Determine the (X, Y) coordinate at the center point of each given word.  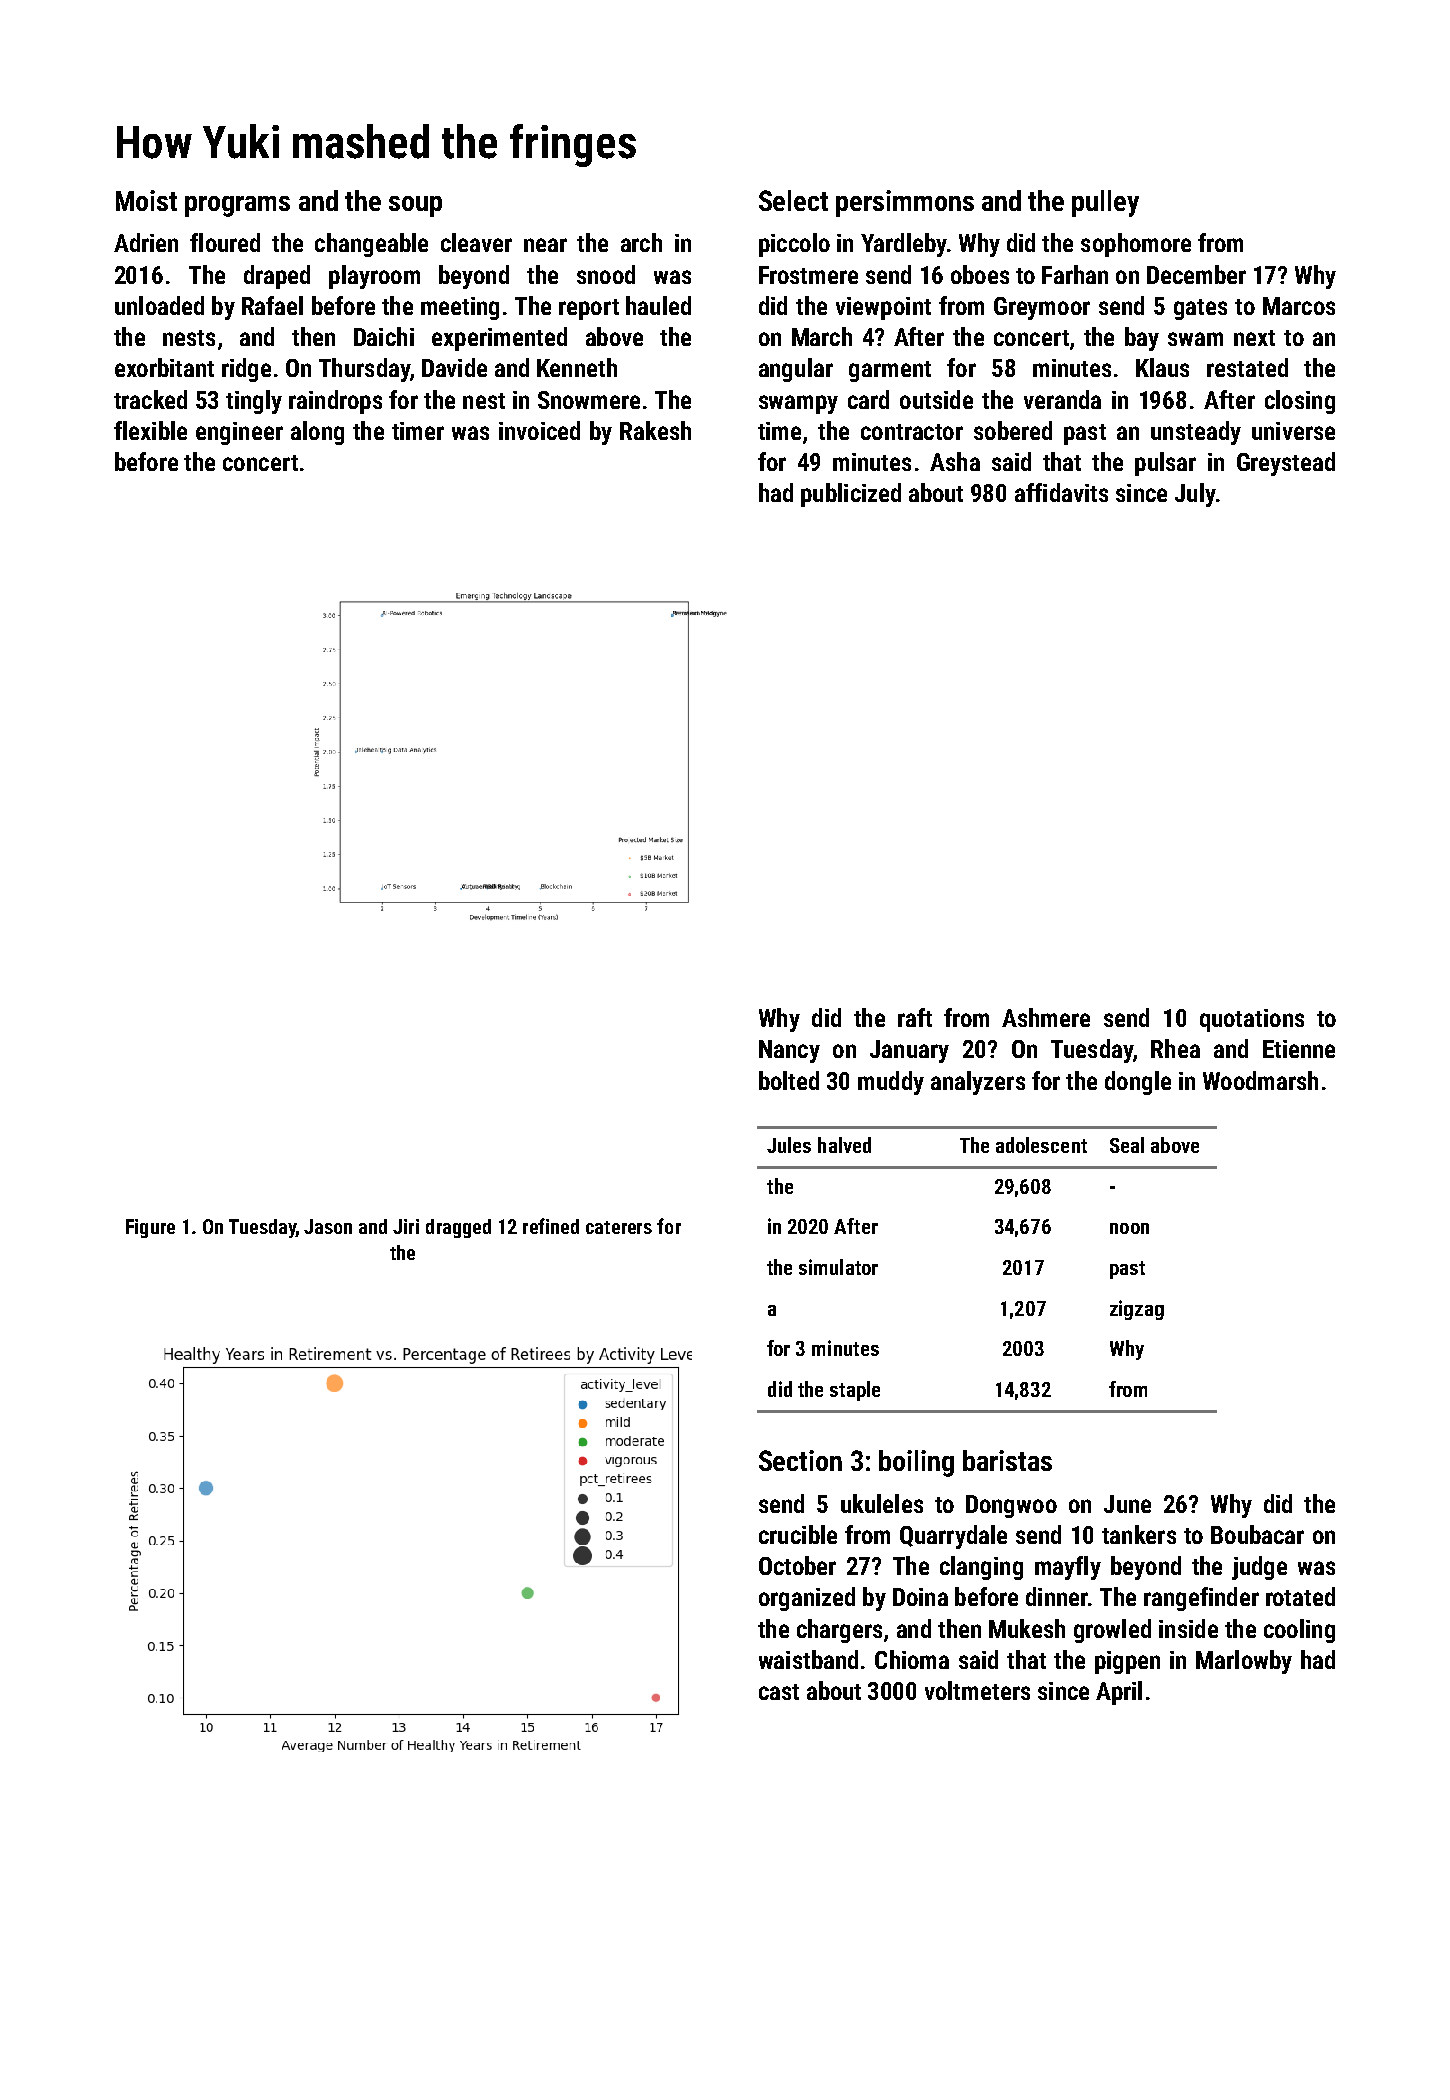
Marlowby (1244, 1662)
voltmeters (977, 1690)
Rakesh (655, 430)
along (317, 433)
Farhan (1075, 274)
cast (779, 1692)
